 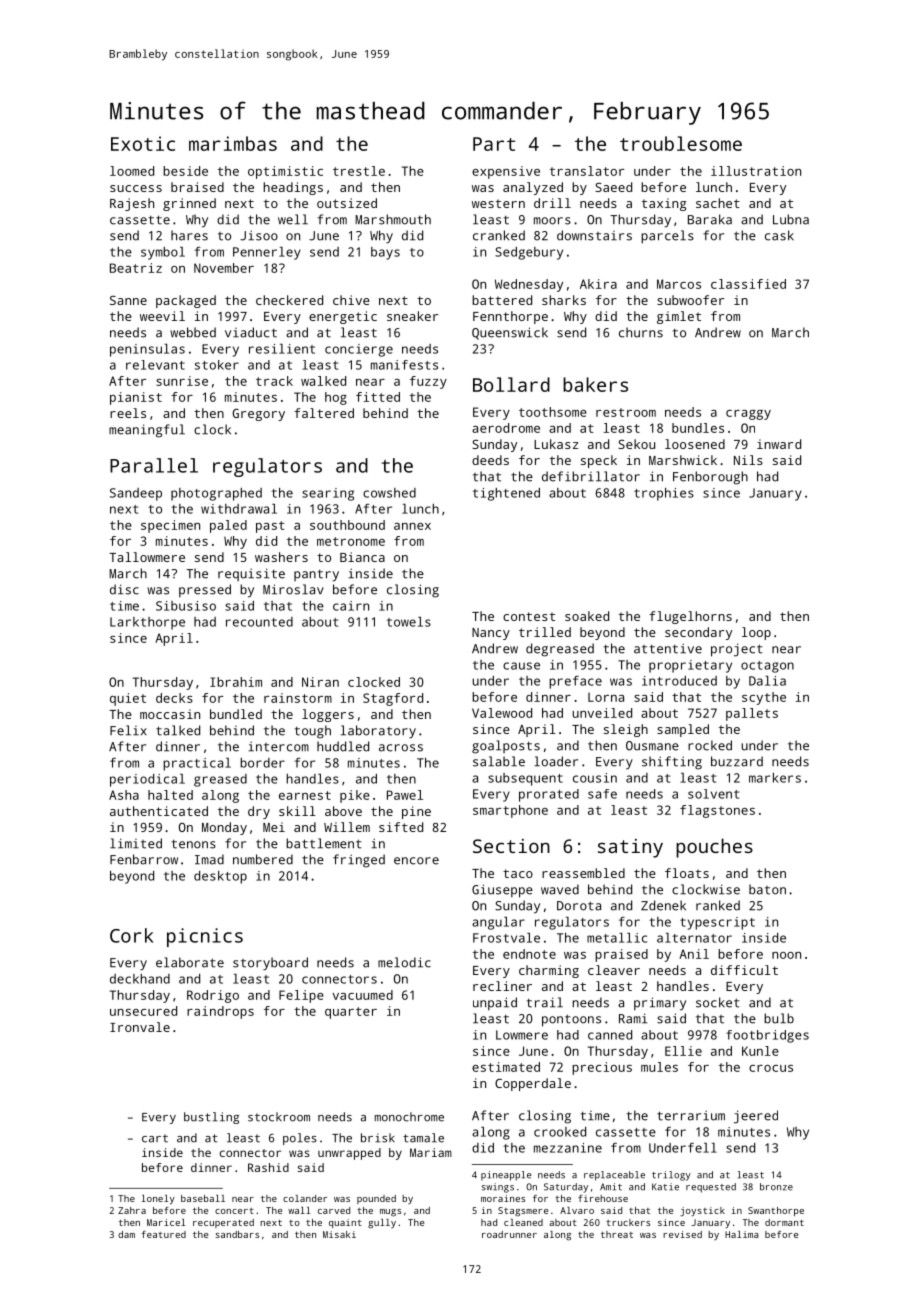 I want to click on raindrops, so click(x=220, y=1012).
